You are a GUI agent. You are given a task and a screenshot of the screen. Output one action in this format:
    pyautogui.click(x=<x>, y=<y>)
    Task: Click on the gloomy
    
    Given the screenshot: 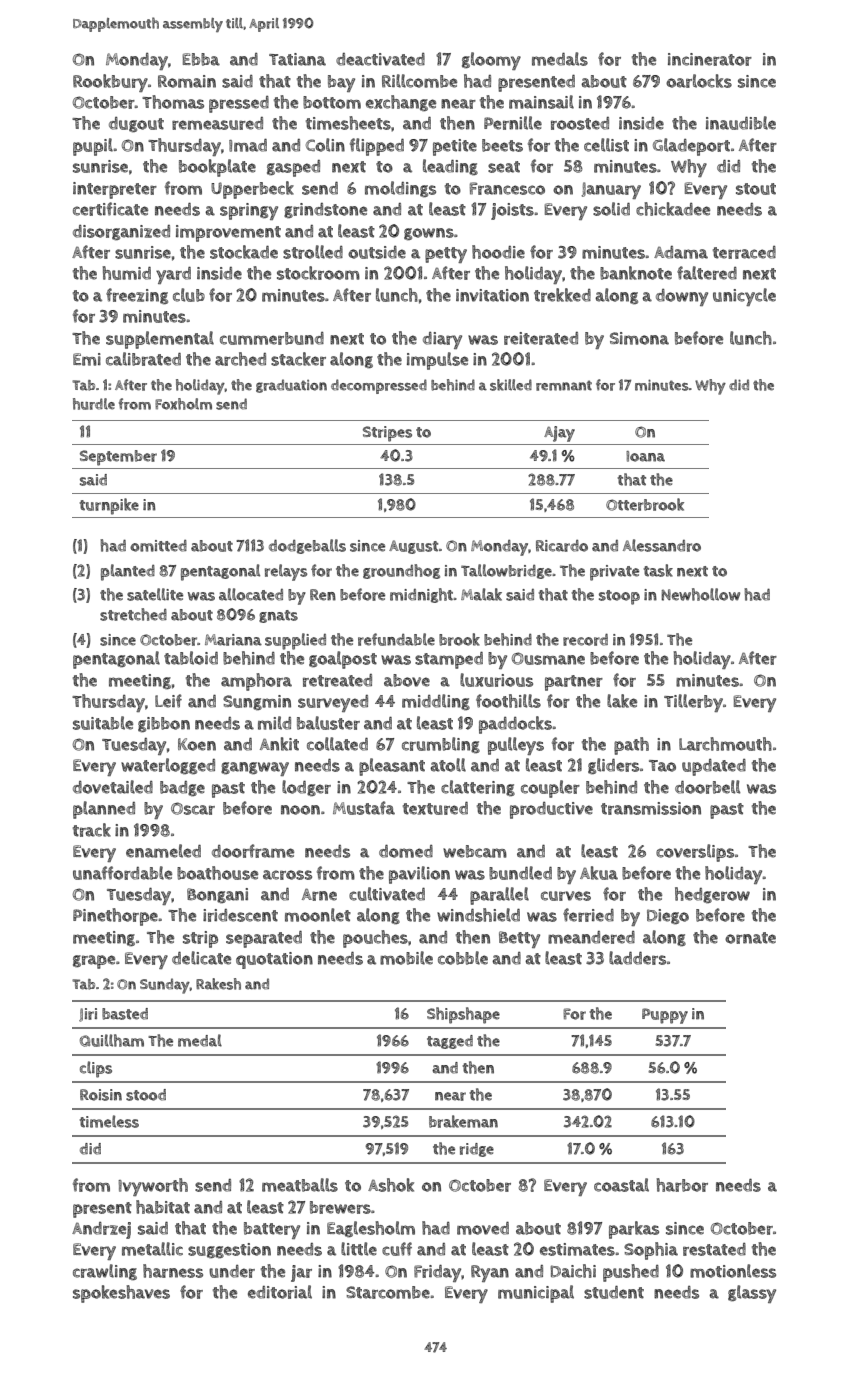 What is the action you would take?
    pyautogui.click(x=491, y=61)
